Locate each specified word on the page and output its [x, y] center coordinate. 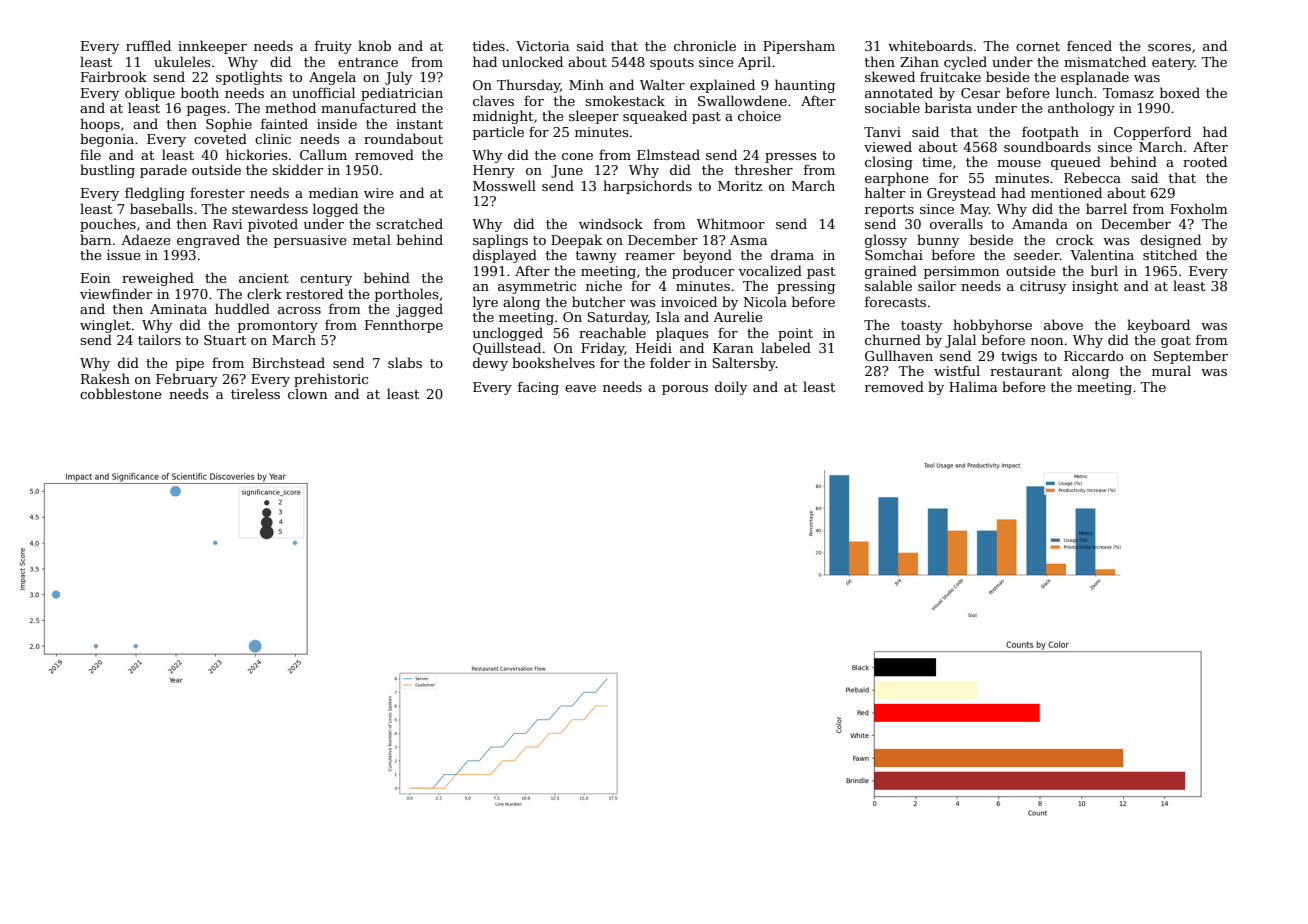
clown [307, 393]
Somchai [894, 254]
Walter [662, 84]
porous [685, 390]
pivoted [273, 225]
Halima [973, 386]
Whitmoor [731, 223]
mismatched [1105, 61]
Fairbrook [114, 76]
